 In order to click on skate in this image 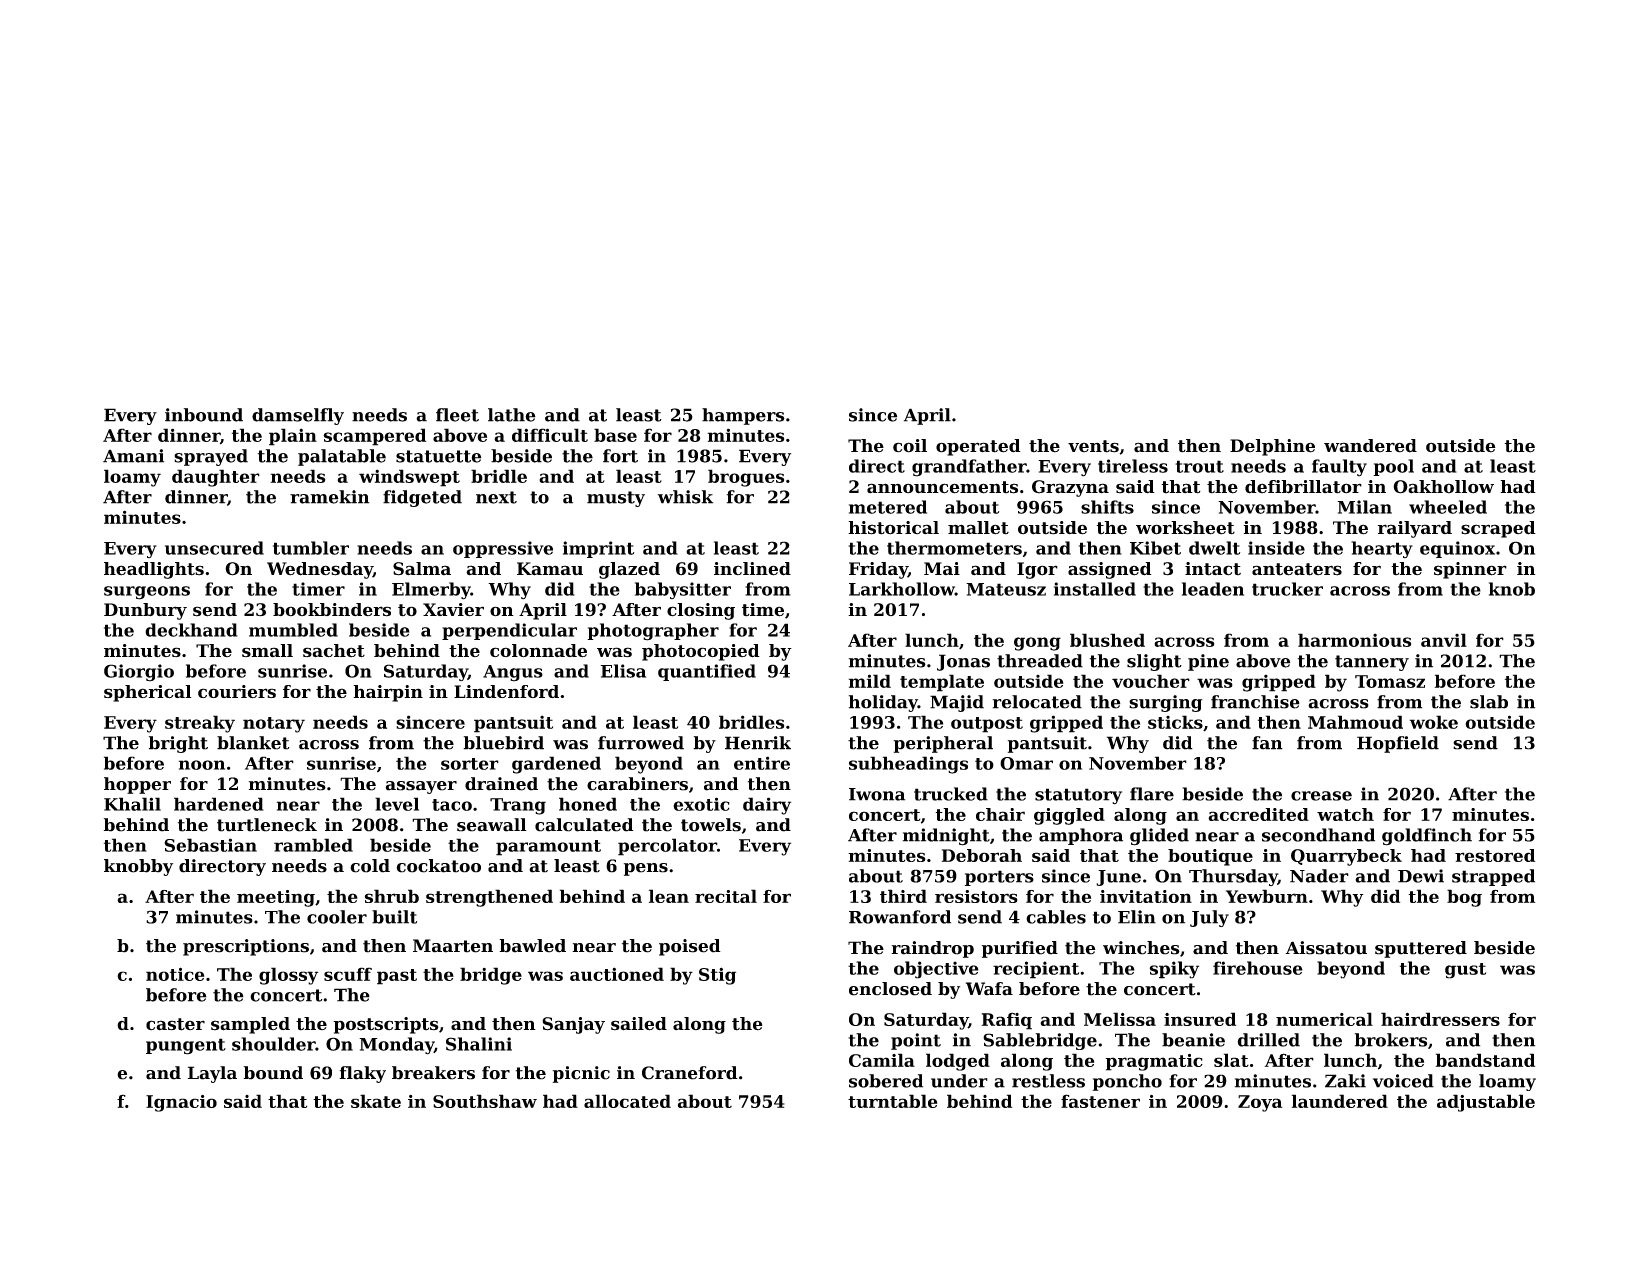, I will do `click(376, 1101)`.
